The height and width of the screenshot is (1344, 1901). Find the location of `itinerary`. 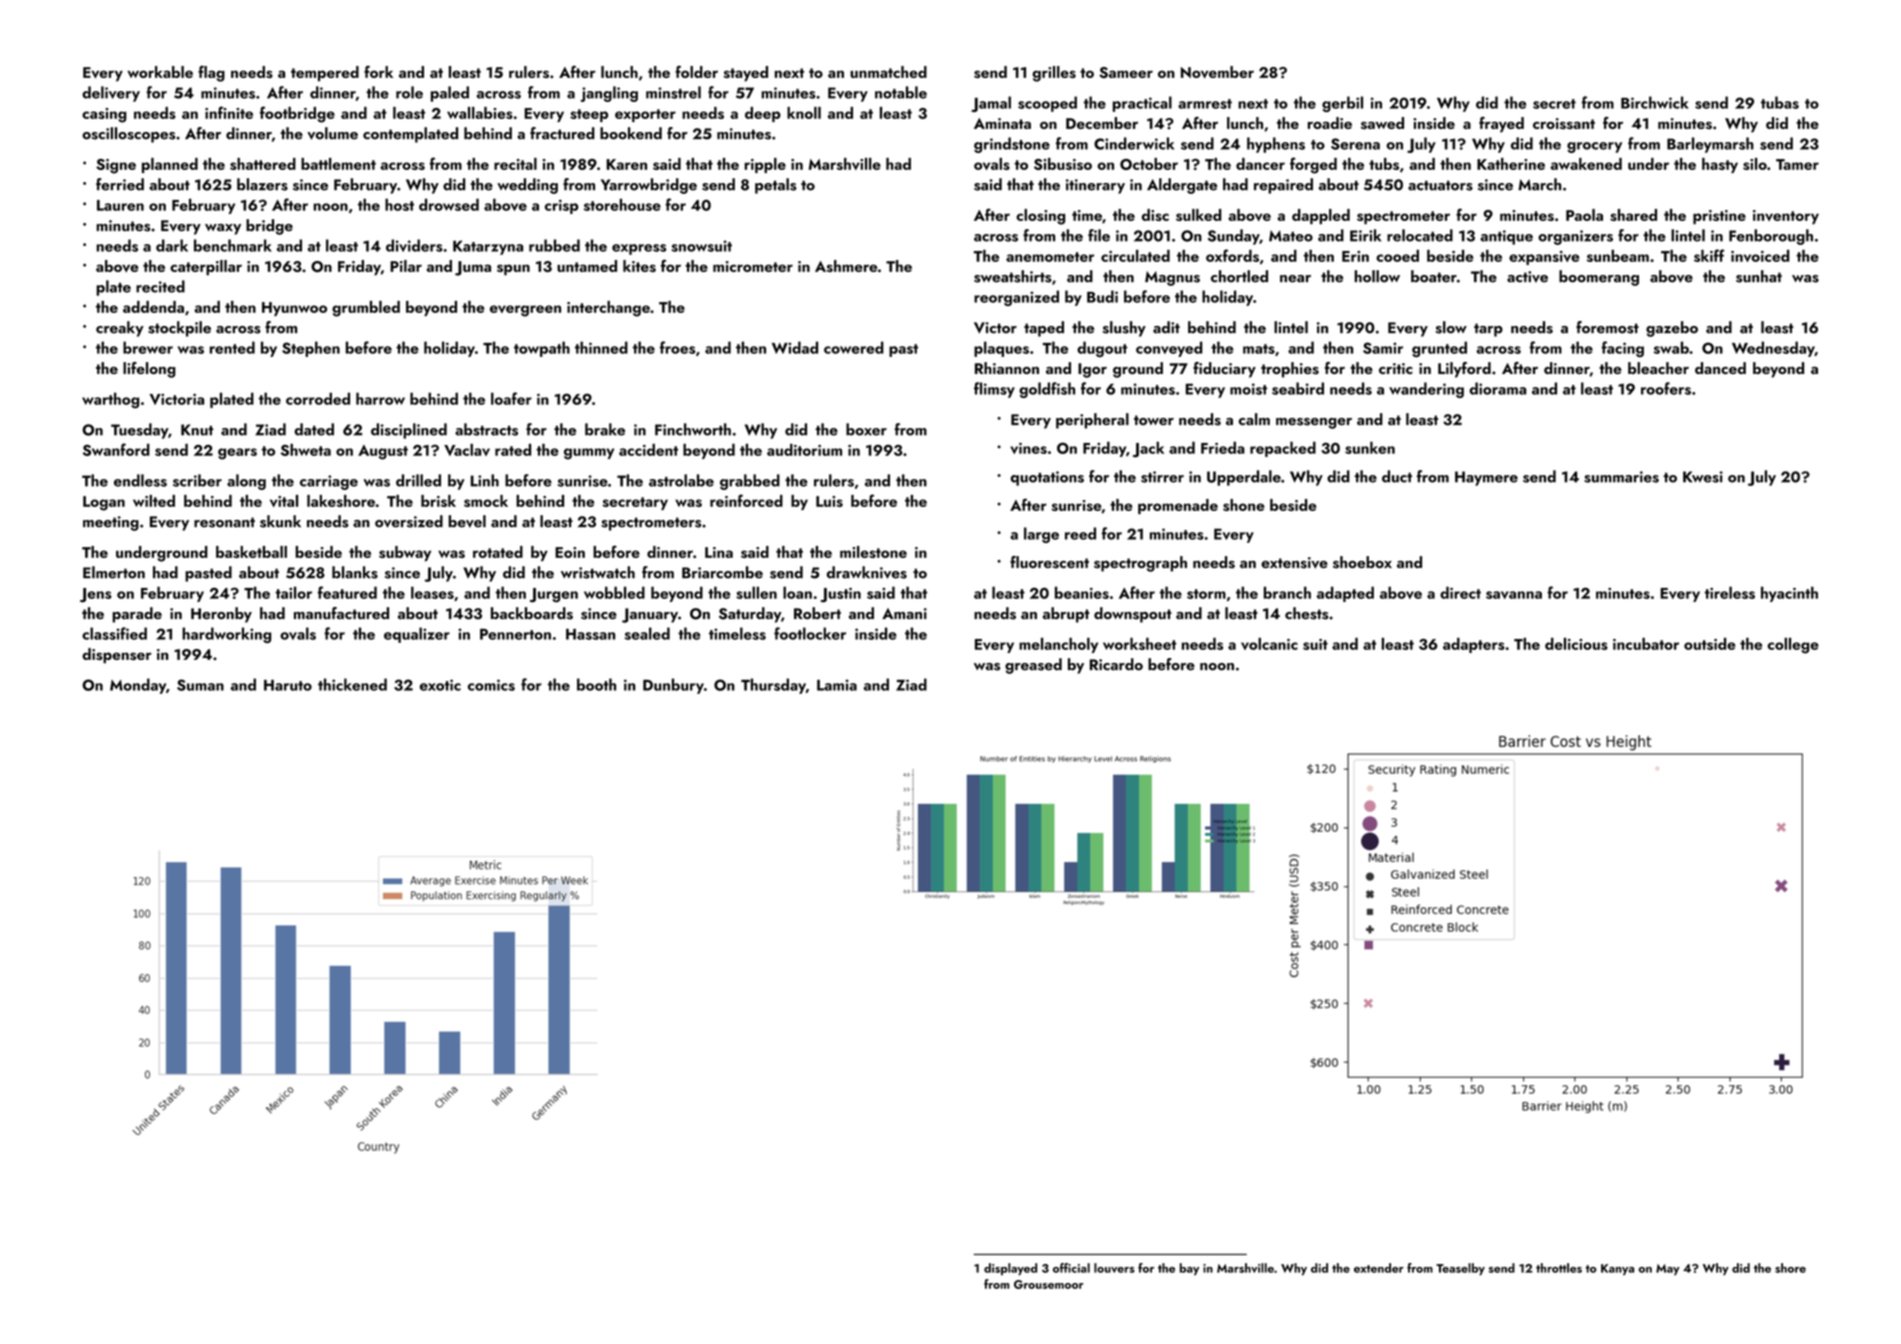

itinerary is located at coordinates (1095, 186).
